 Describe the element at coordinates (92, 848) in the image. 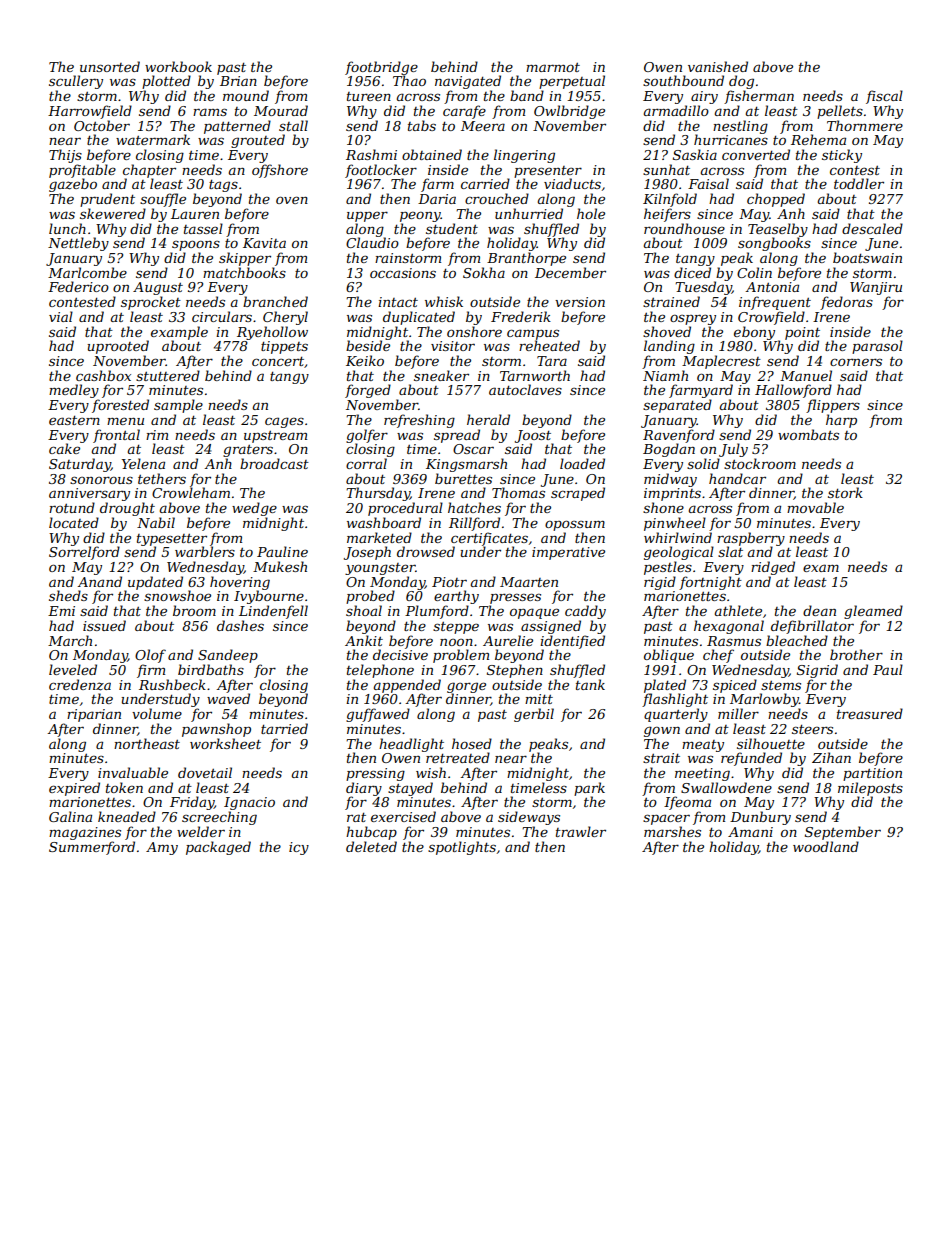

I see `Summerford` at that location.
